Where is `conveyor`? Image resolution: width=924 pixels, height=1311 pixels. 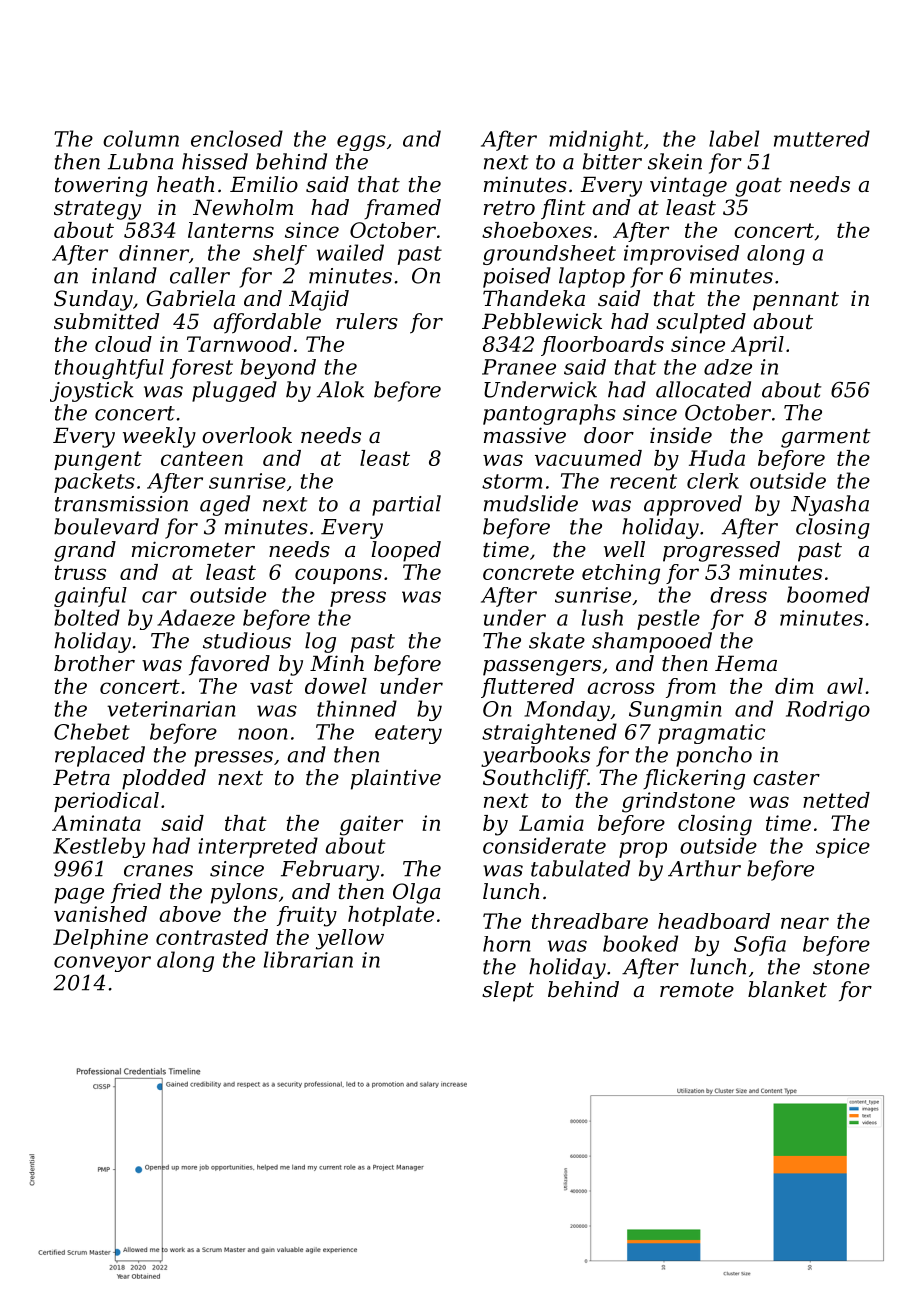
conveyor is located at coordinates (102, 964).
